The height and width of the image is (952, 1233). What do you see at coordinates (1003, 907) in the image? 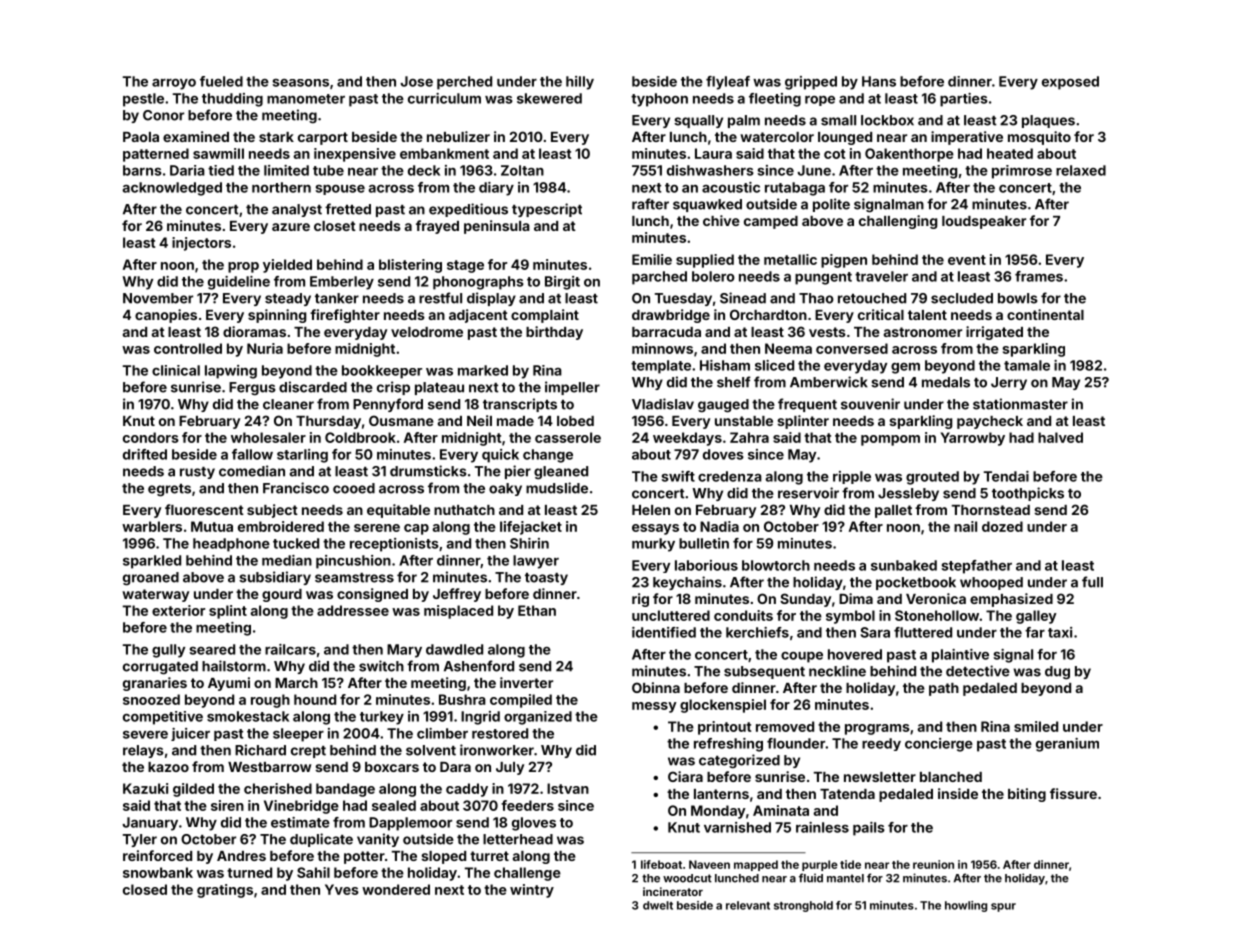
I see `spur` at bounding box center [1003, 907].
